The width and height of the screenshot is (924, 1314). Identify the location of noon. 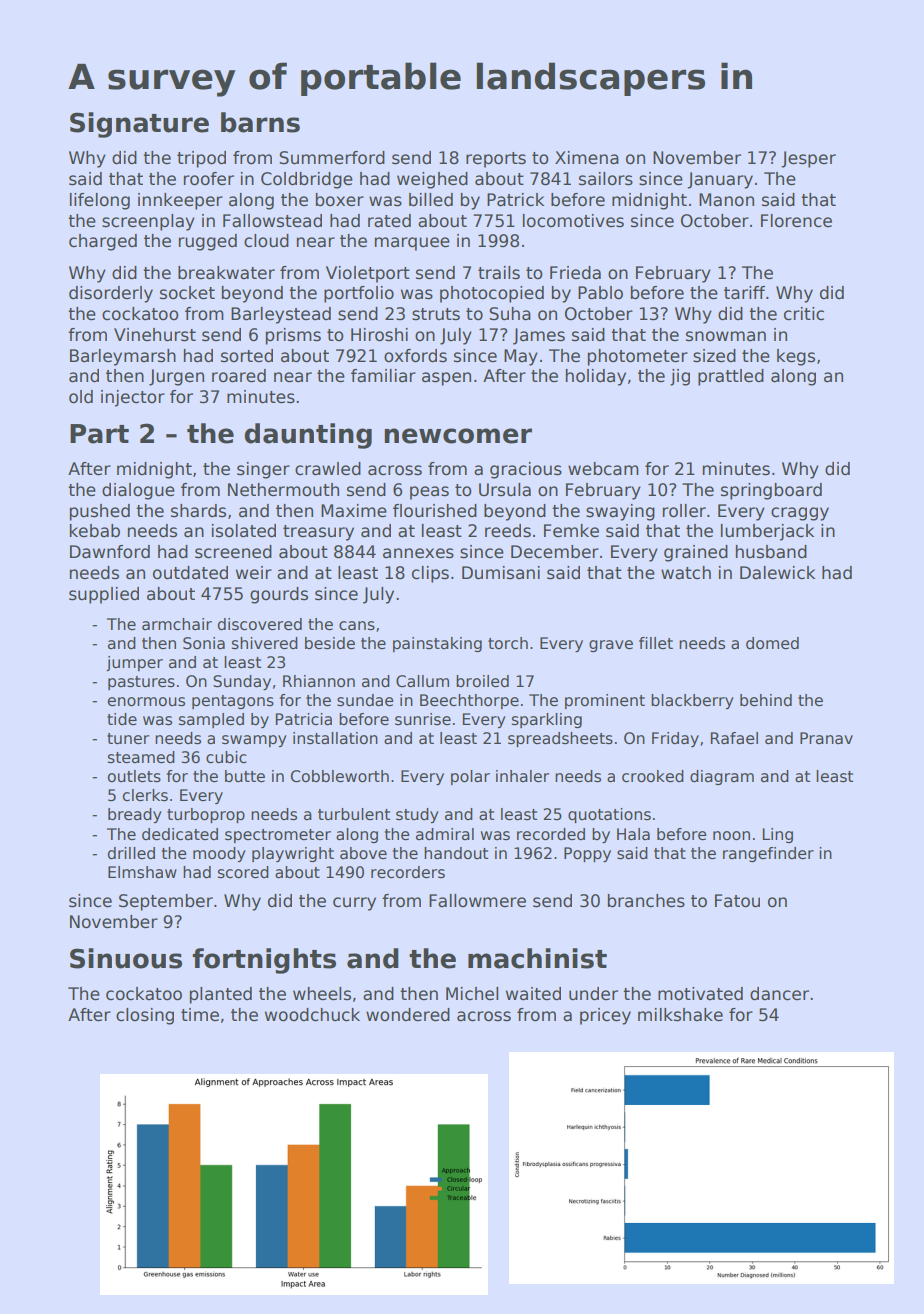
(731, 836).
